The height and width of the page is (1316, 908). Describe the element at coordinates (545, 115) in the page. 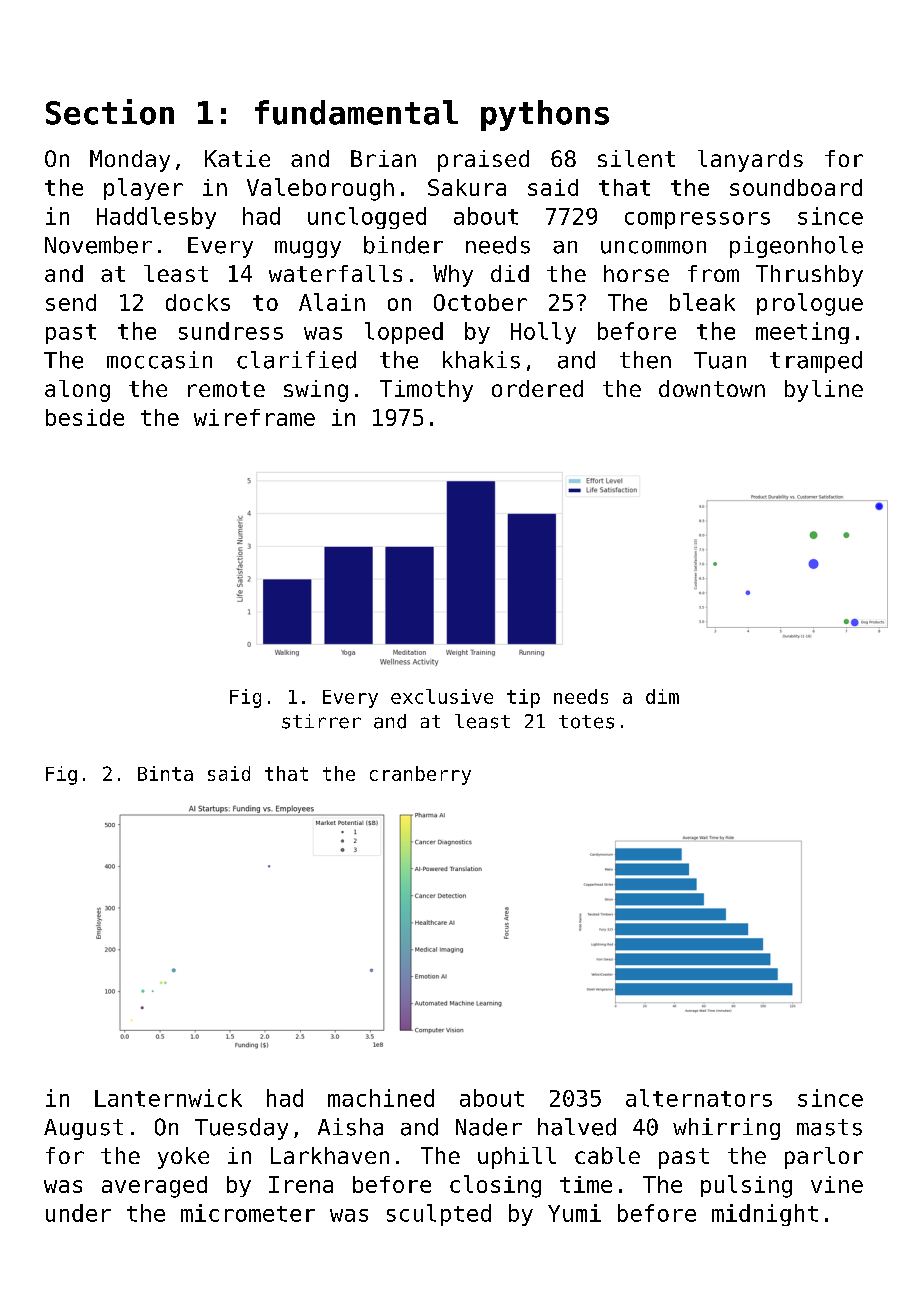

I see `pythons` at that location.
